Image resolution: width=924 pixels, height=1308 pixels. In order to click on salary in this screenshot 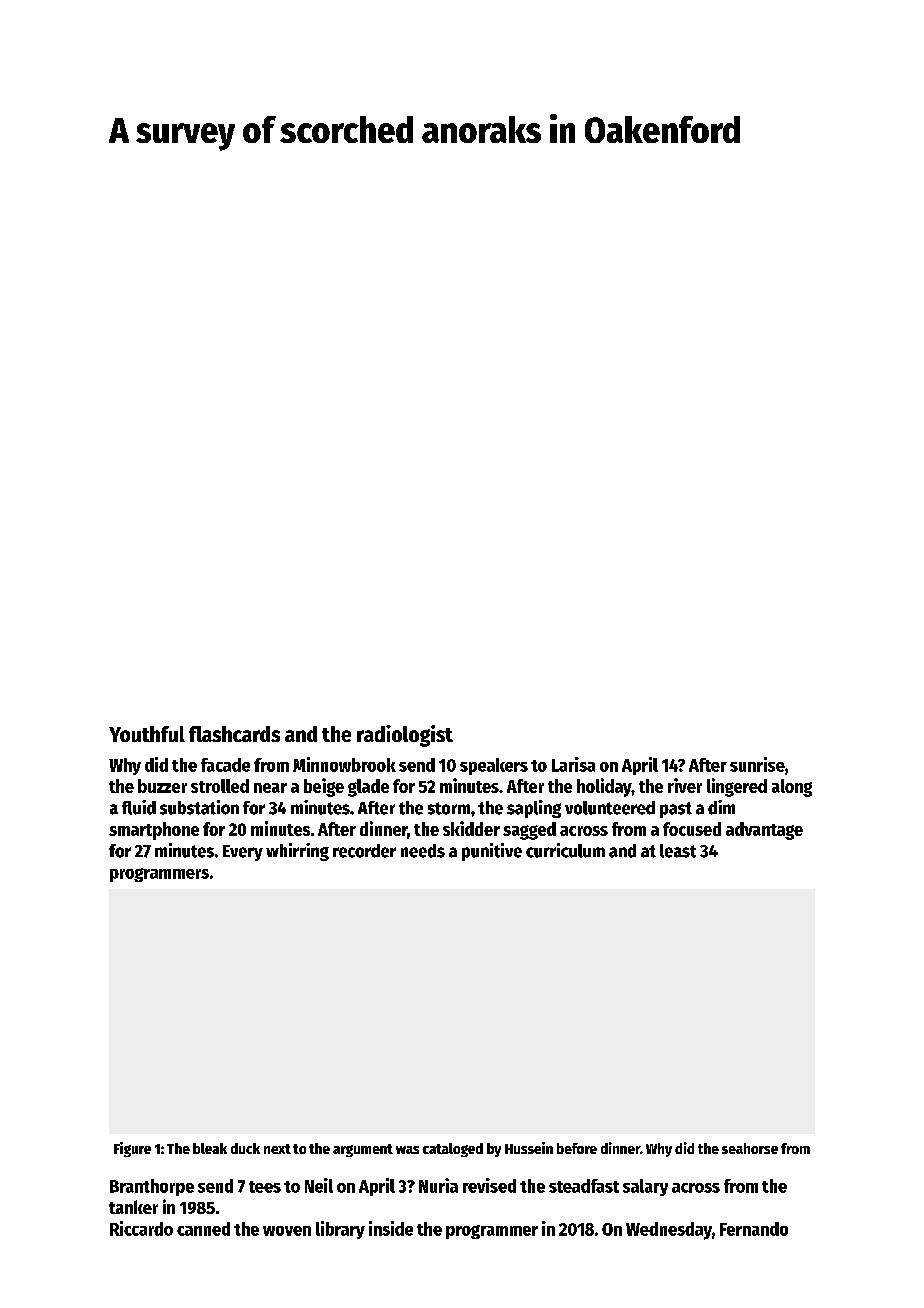, I will do `click(645, 1187)`.
